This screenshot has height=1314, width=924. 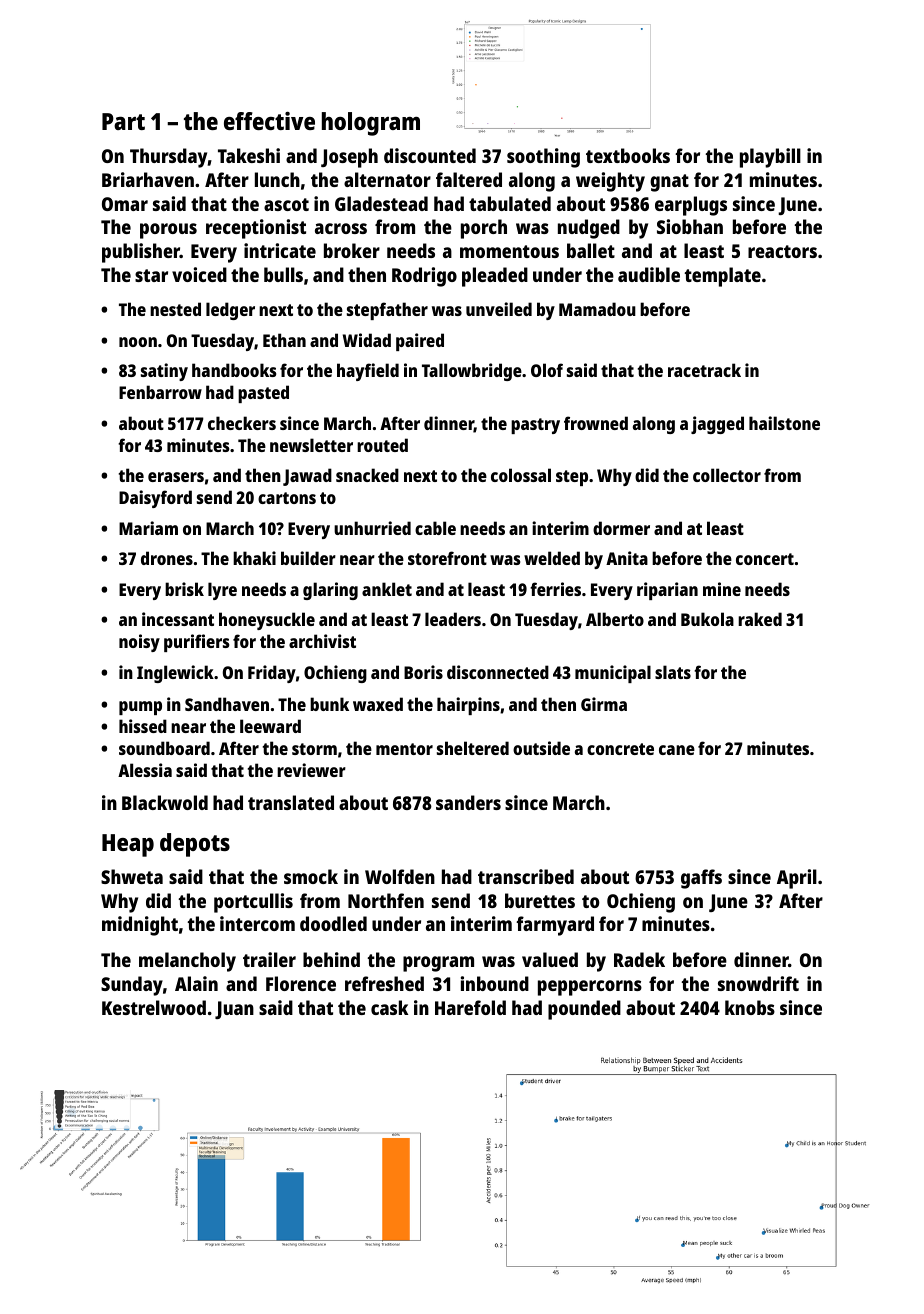 I want to click on portcullis, so click(x=253, y=903).
